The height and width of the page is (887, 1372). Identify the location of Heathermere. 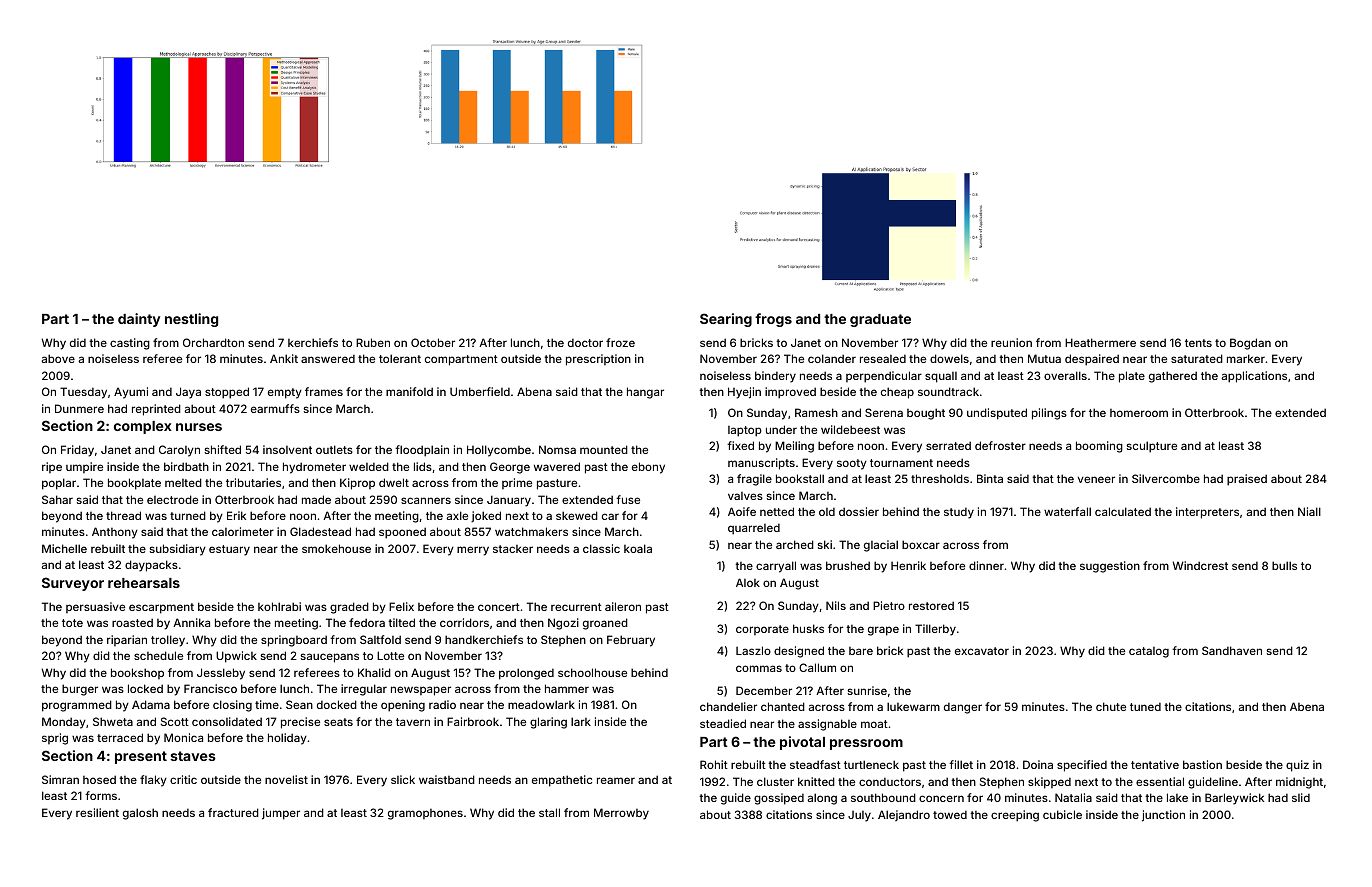
(1100, 342).
